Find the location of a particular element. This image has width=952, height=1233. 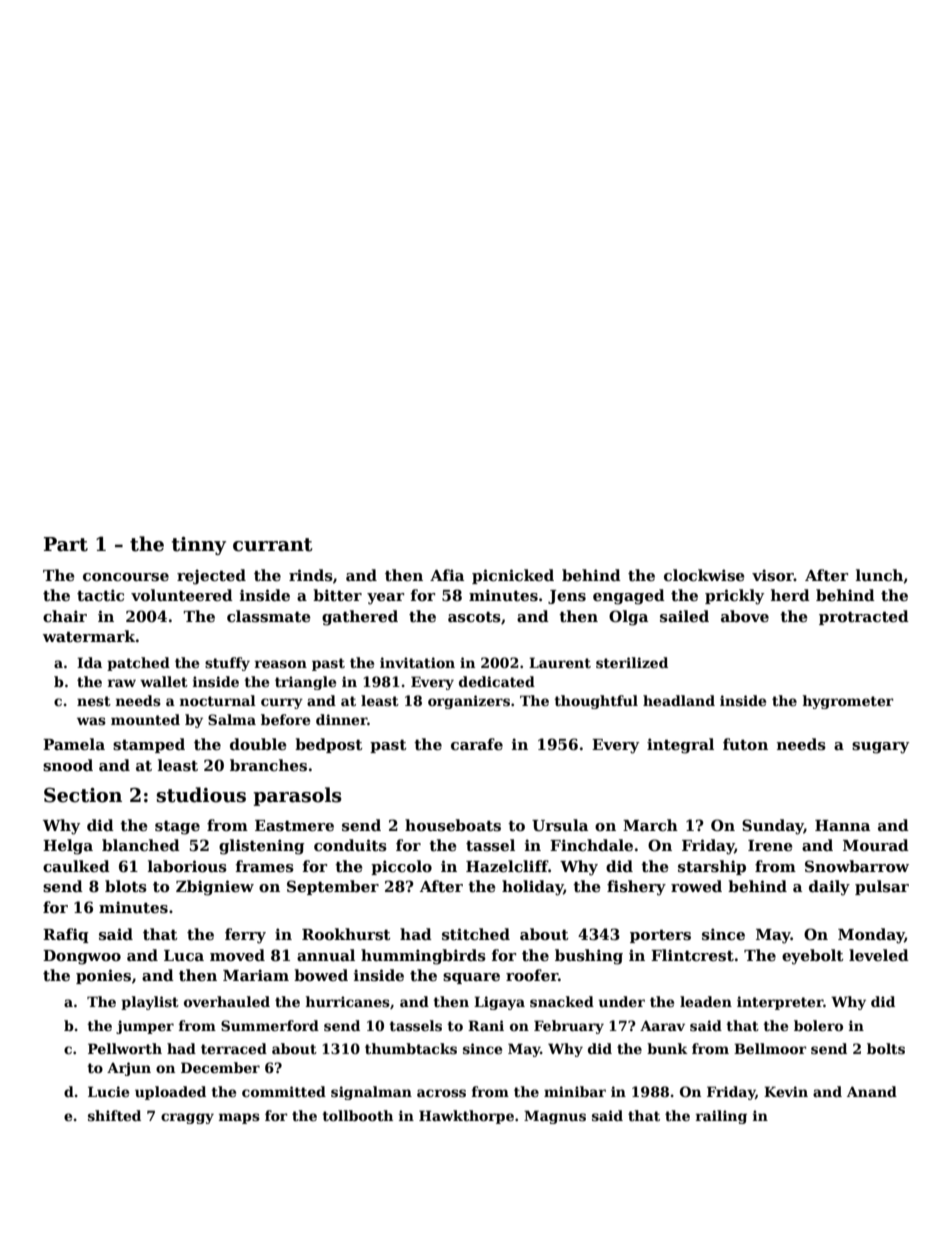

concourse is located at coordinates (126, 577).
